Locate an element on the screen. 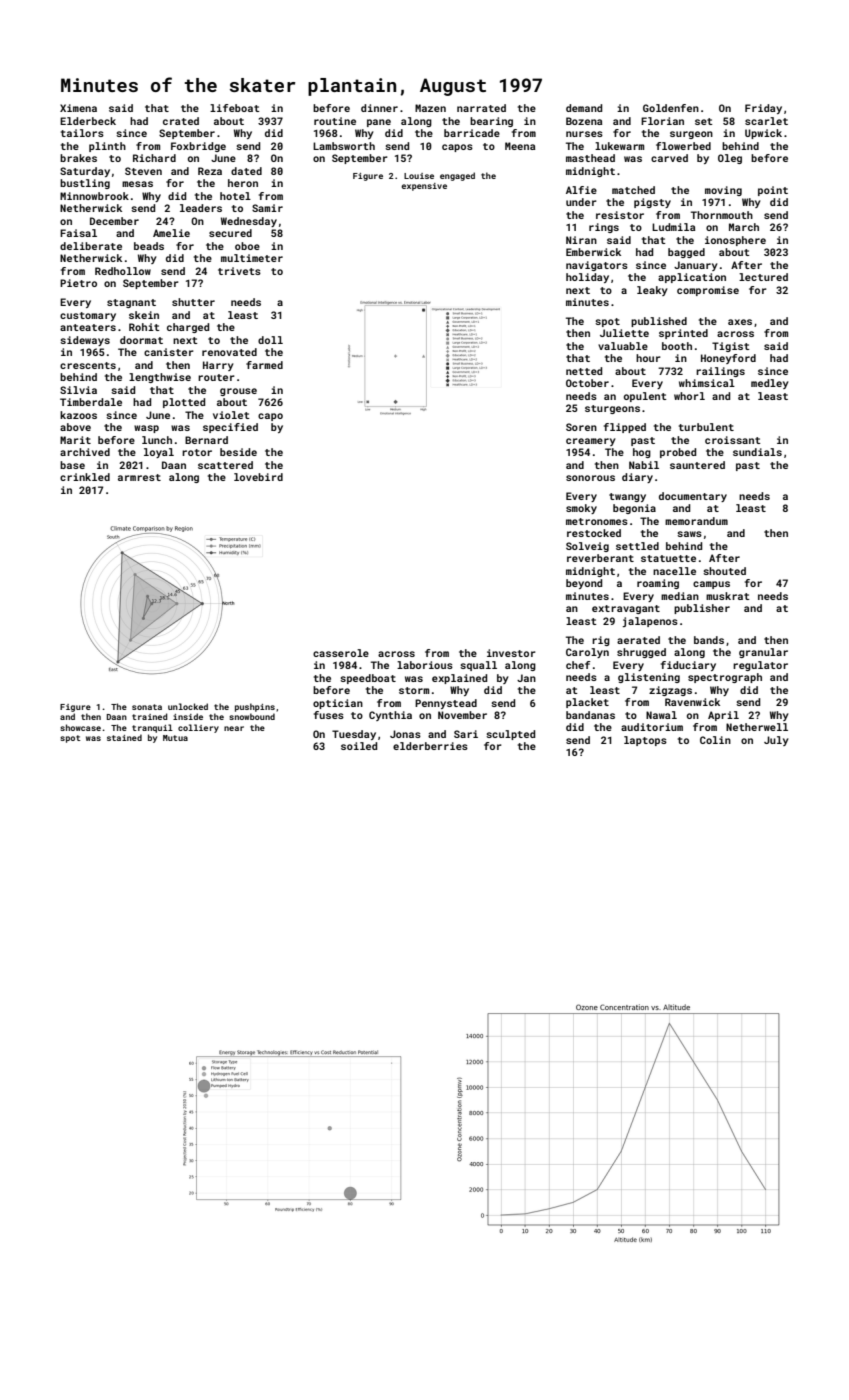 This screenshot has height=1400, width=849. speedboat is located at coordinates (368, 679).
